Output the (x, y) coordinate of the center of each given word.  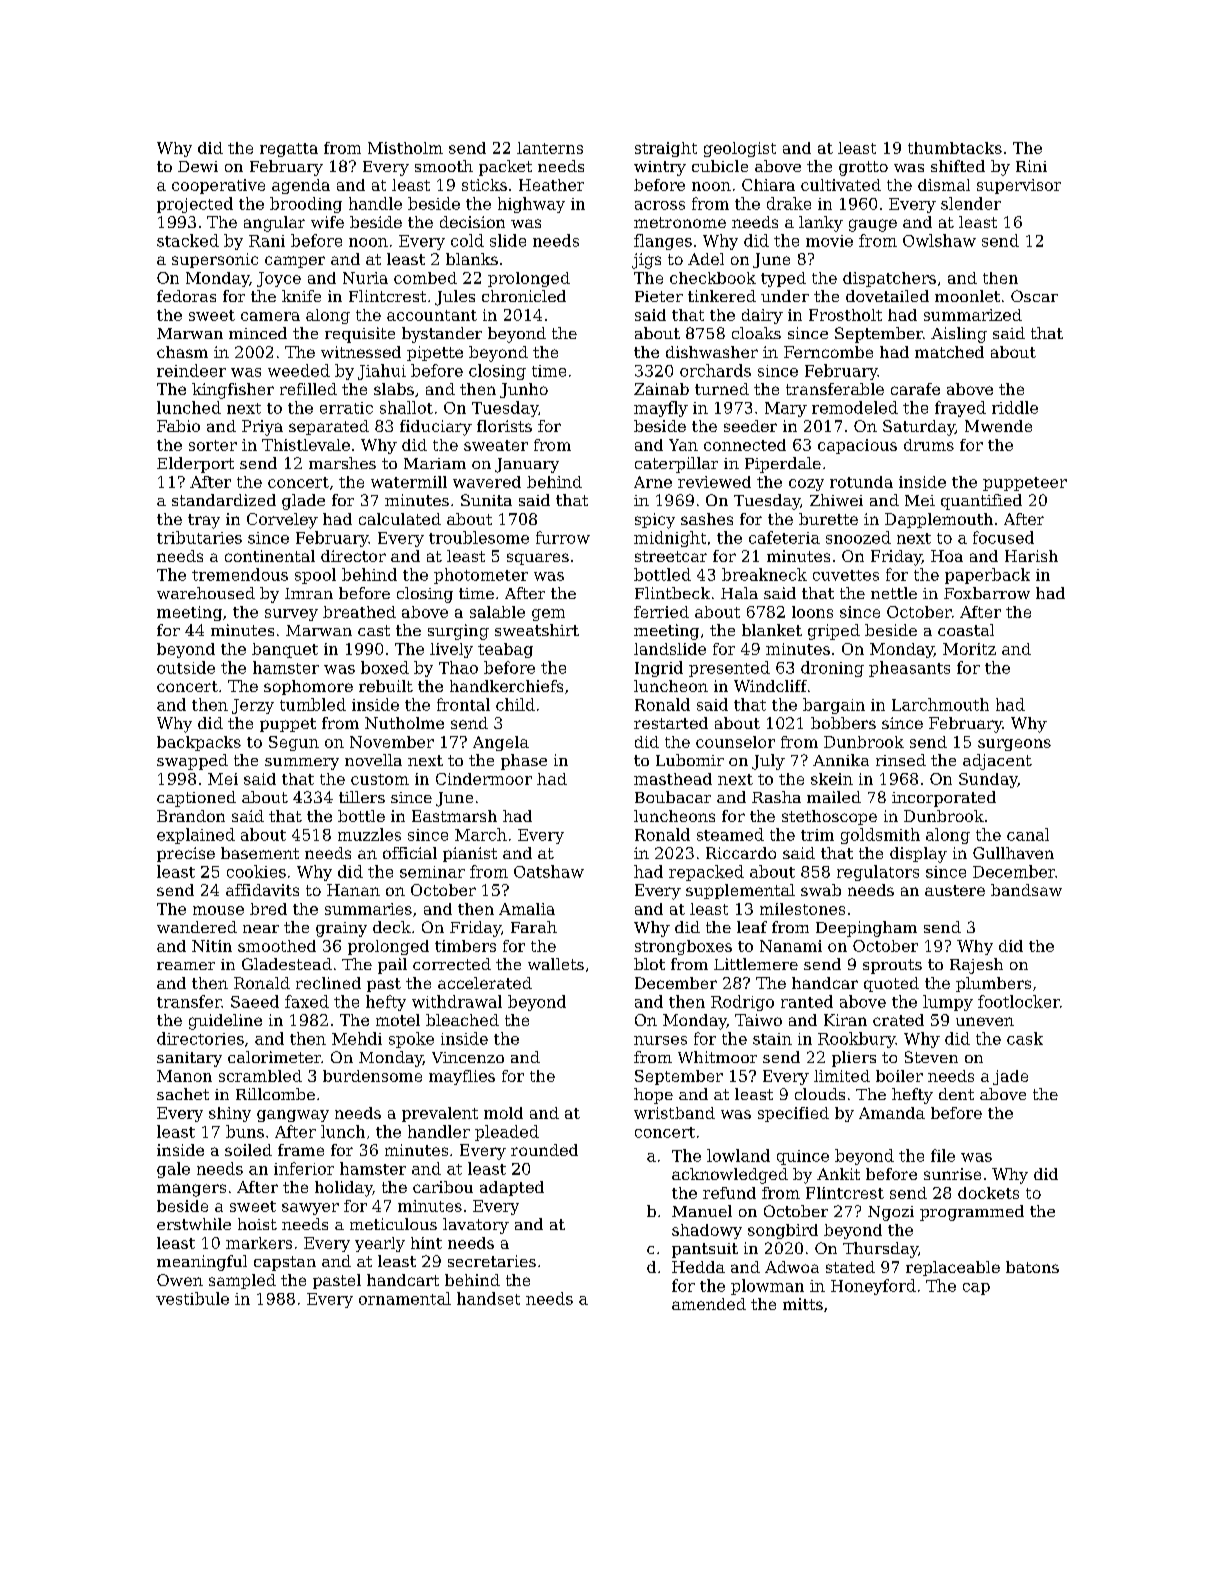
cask (1025, 1038)
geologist (740, 149)
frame (301, 1150)
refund (729, 1193)
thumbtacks (955, 148)
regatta (289, 150)
